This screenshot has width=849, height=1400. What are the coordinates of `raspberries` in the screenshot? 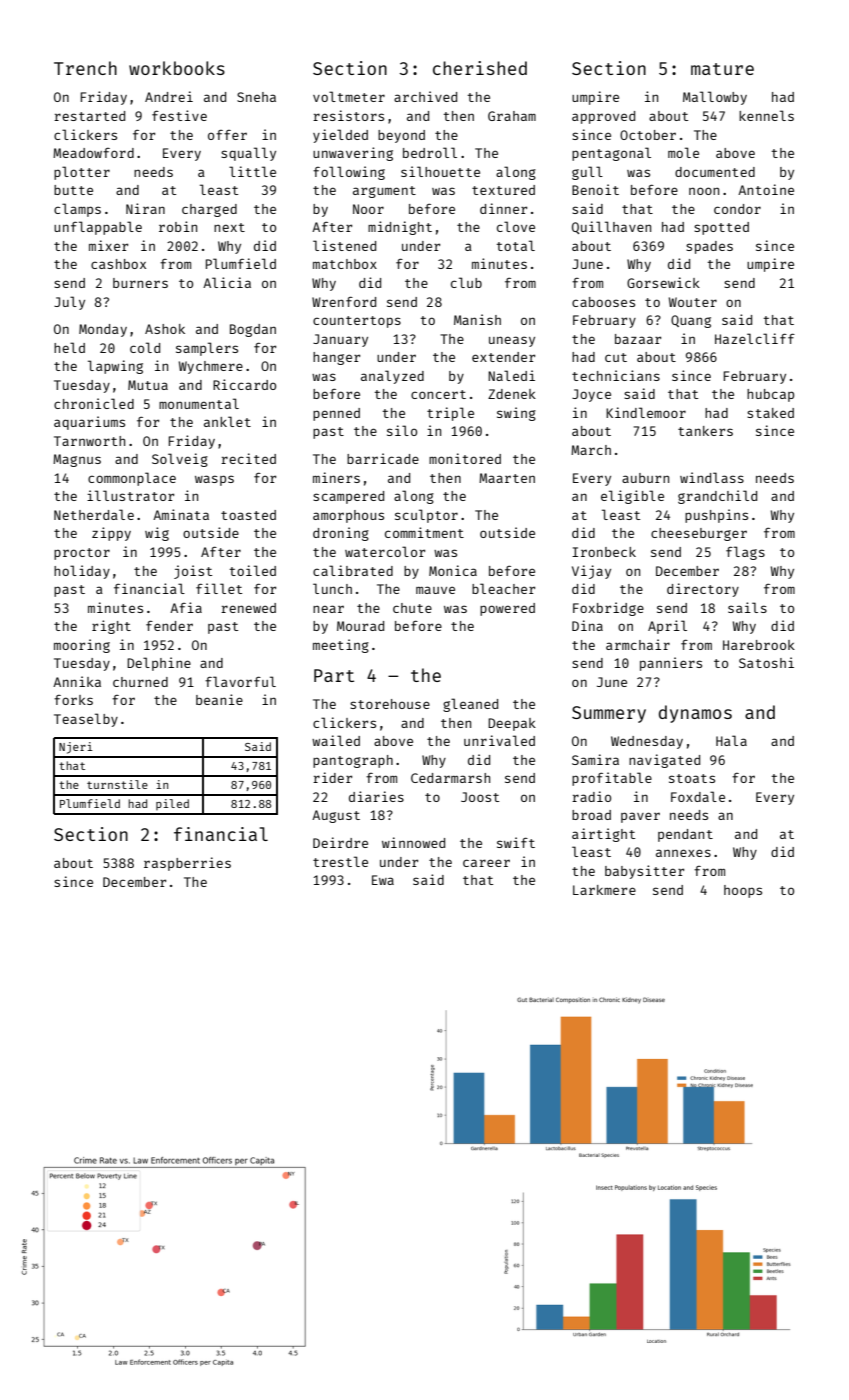 It's located at (187, 864).
